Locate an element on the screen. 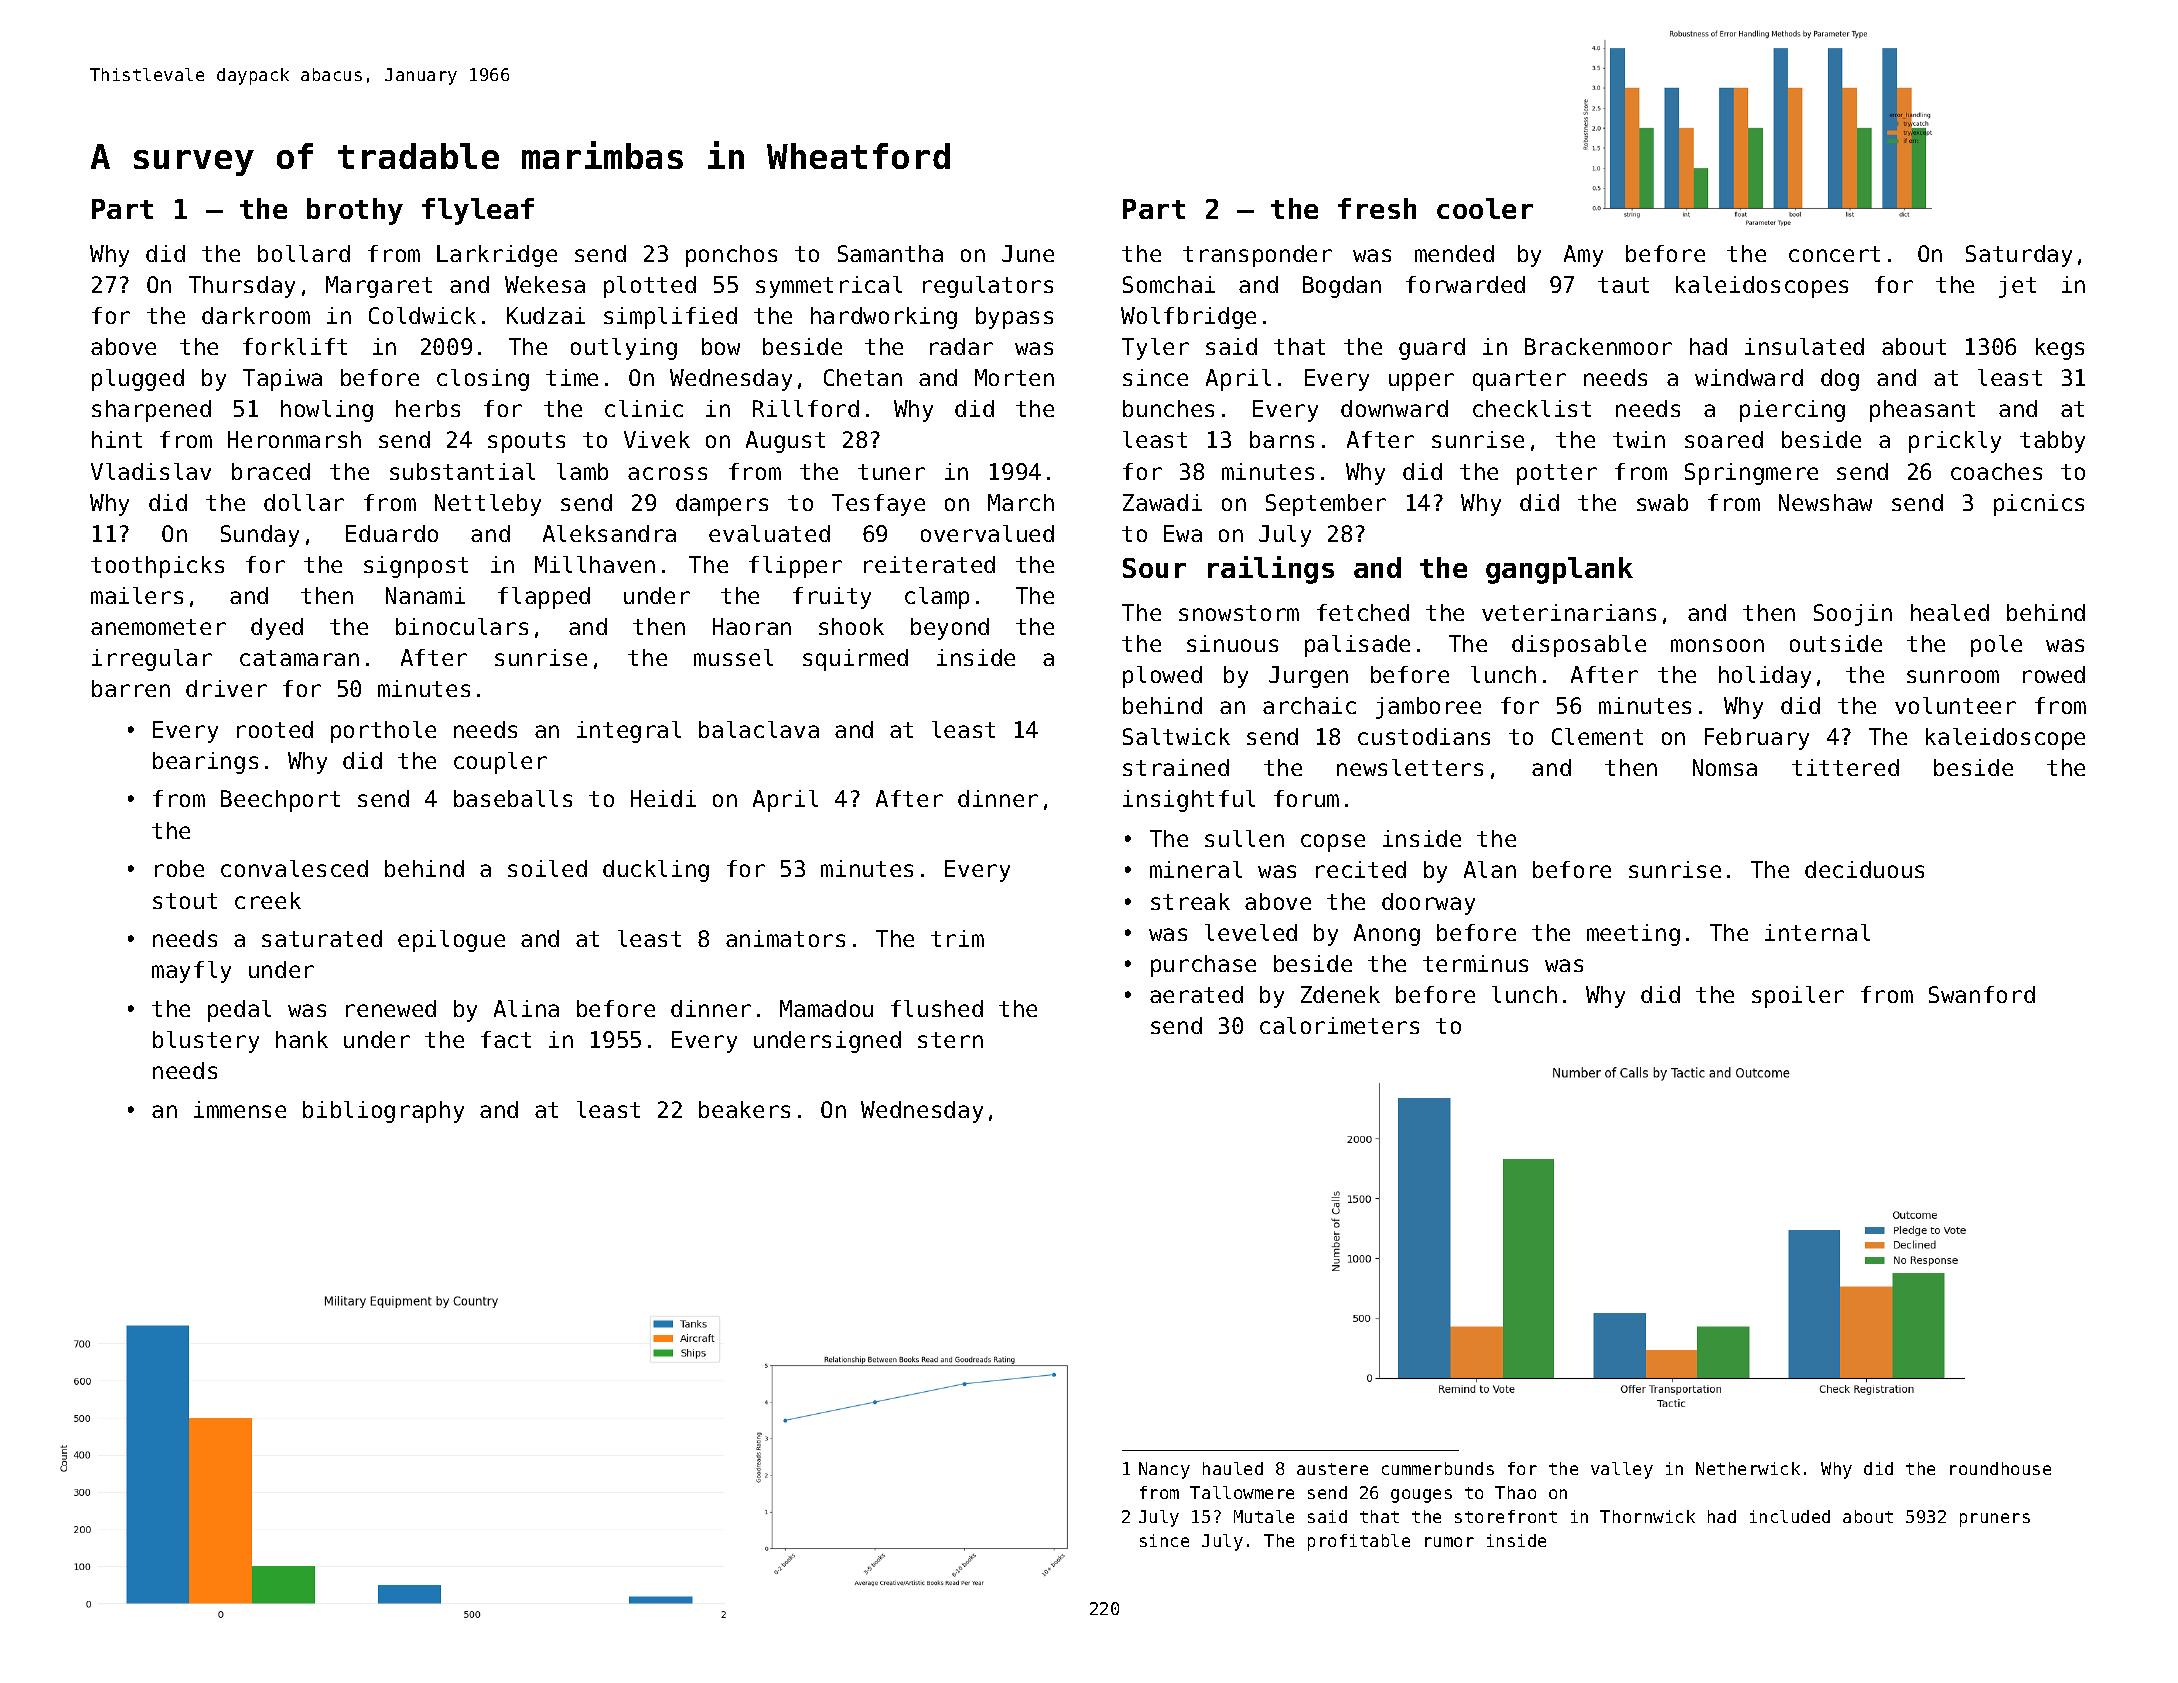  profitable is located at coordinates (1359, 1542).
